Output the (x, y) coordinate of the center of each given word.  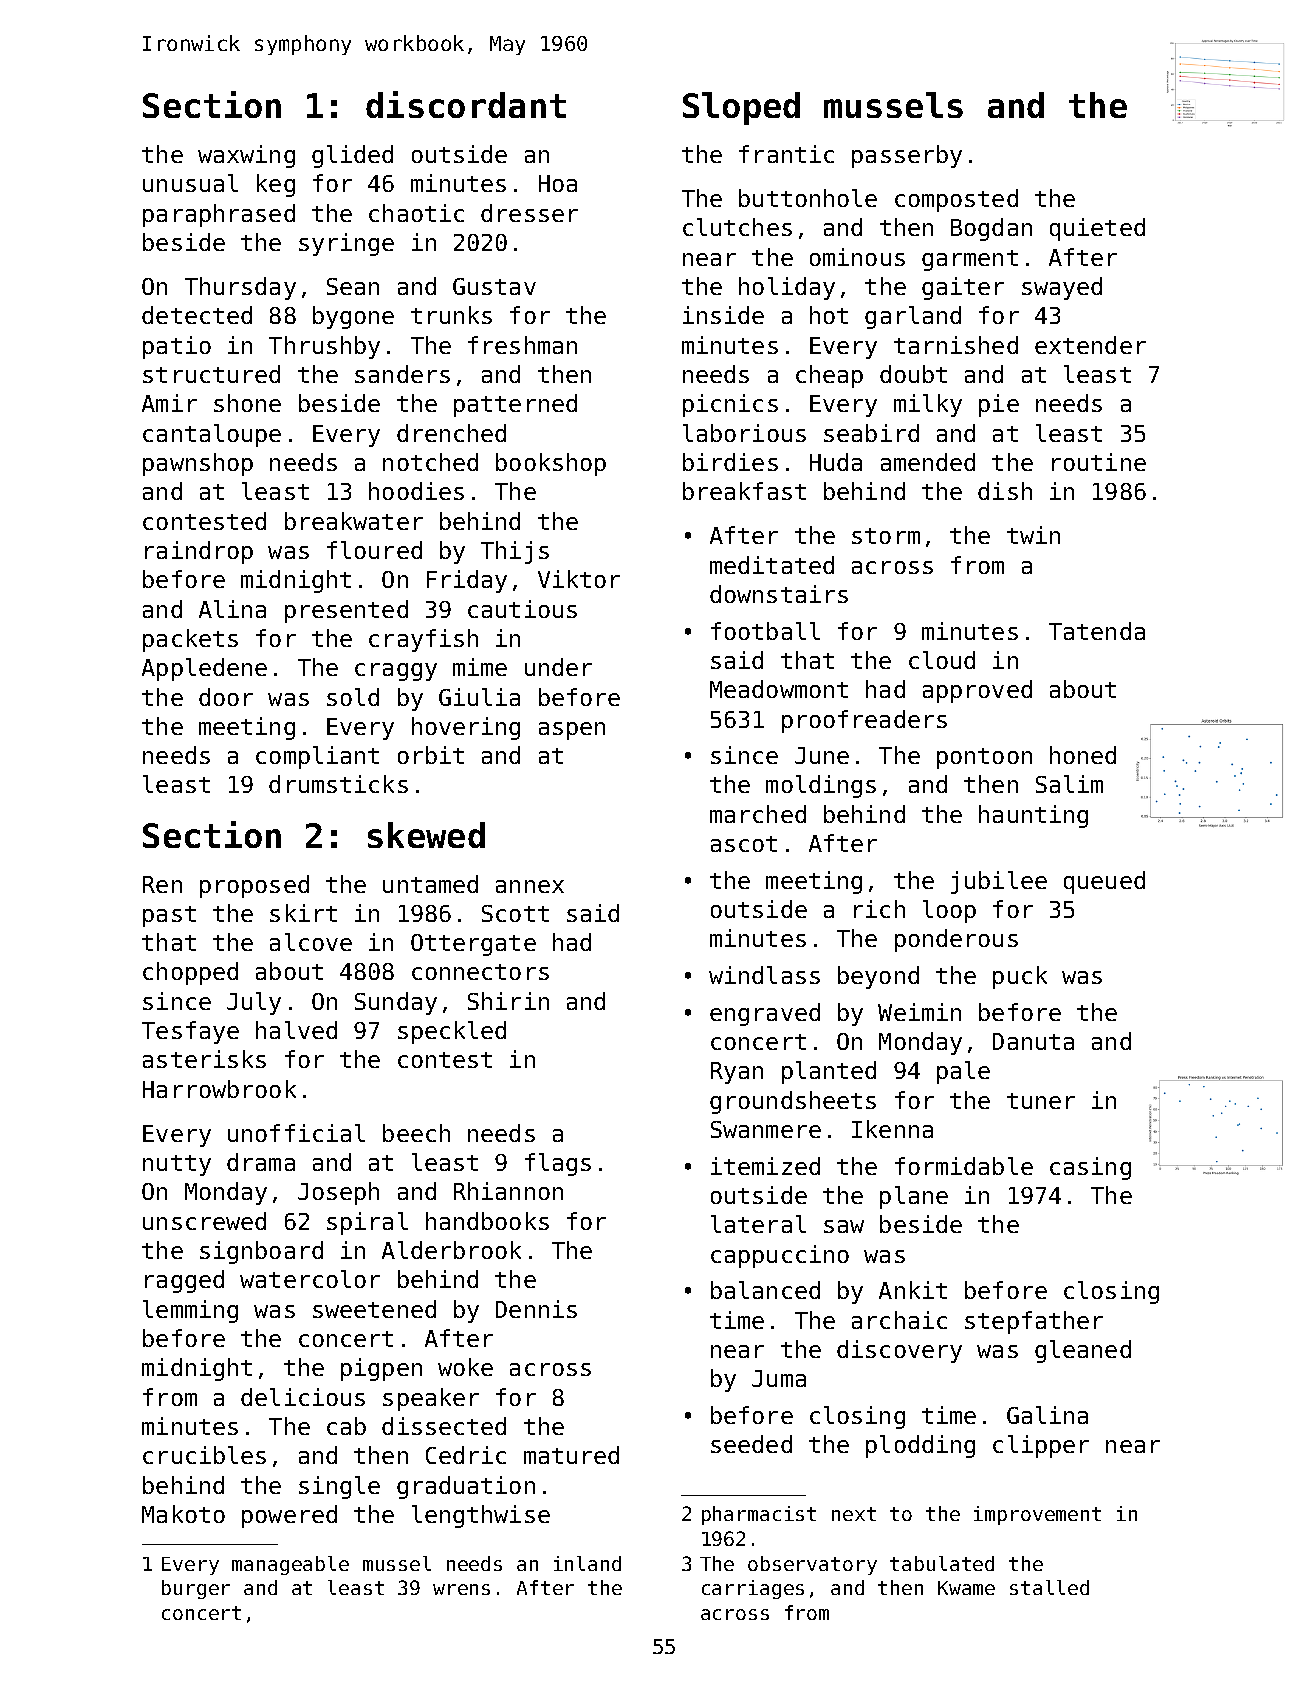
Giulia (479, 697)
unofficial (296, 1133)
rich (879, 909)
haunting (1033, 816)
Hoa (558, 183)
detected (197, 315)
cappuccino (780, 1256)
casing (1090, 1168)
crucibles (204, 1455)
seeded (751, 1444)
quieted (1097, 229)
